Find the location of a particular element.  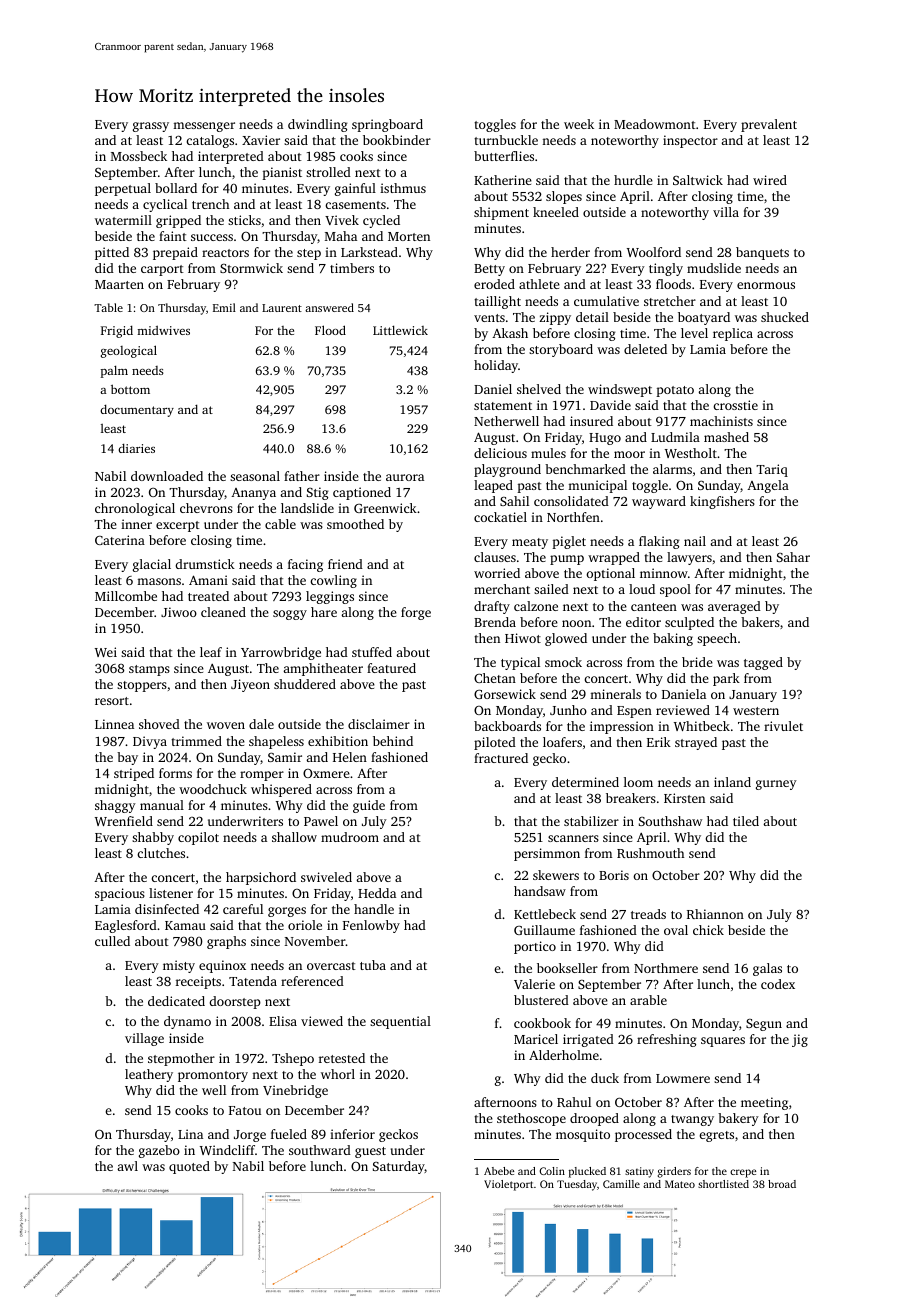

listener is located at coordinates (171, 893).
